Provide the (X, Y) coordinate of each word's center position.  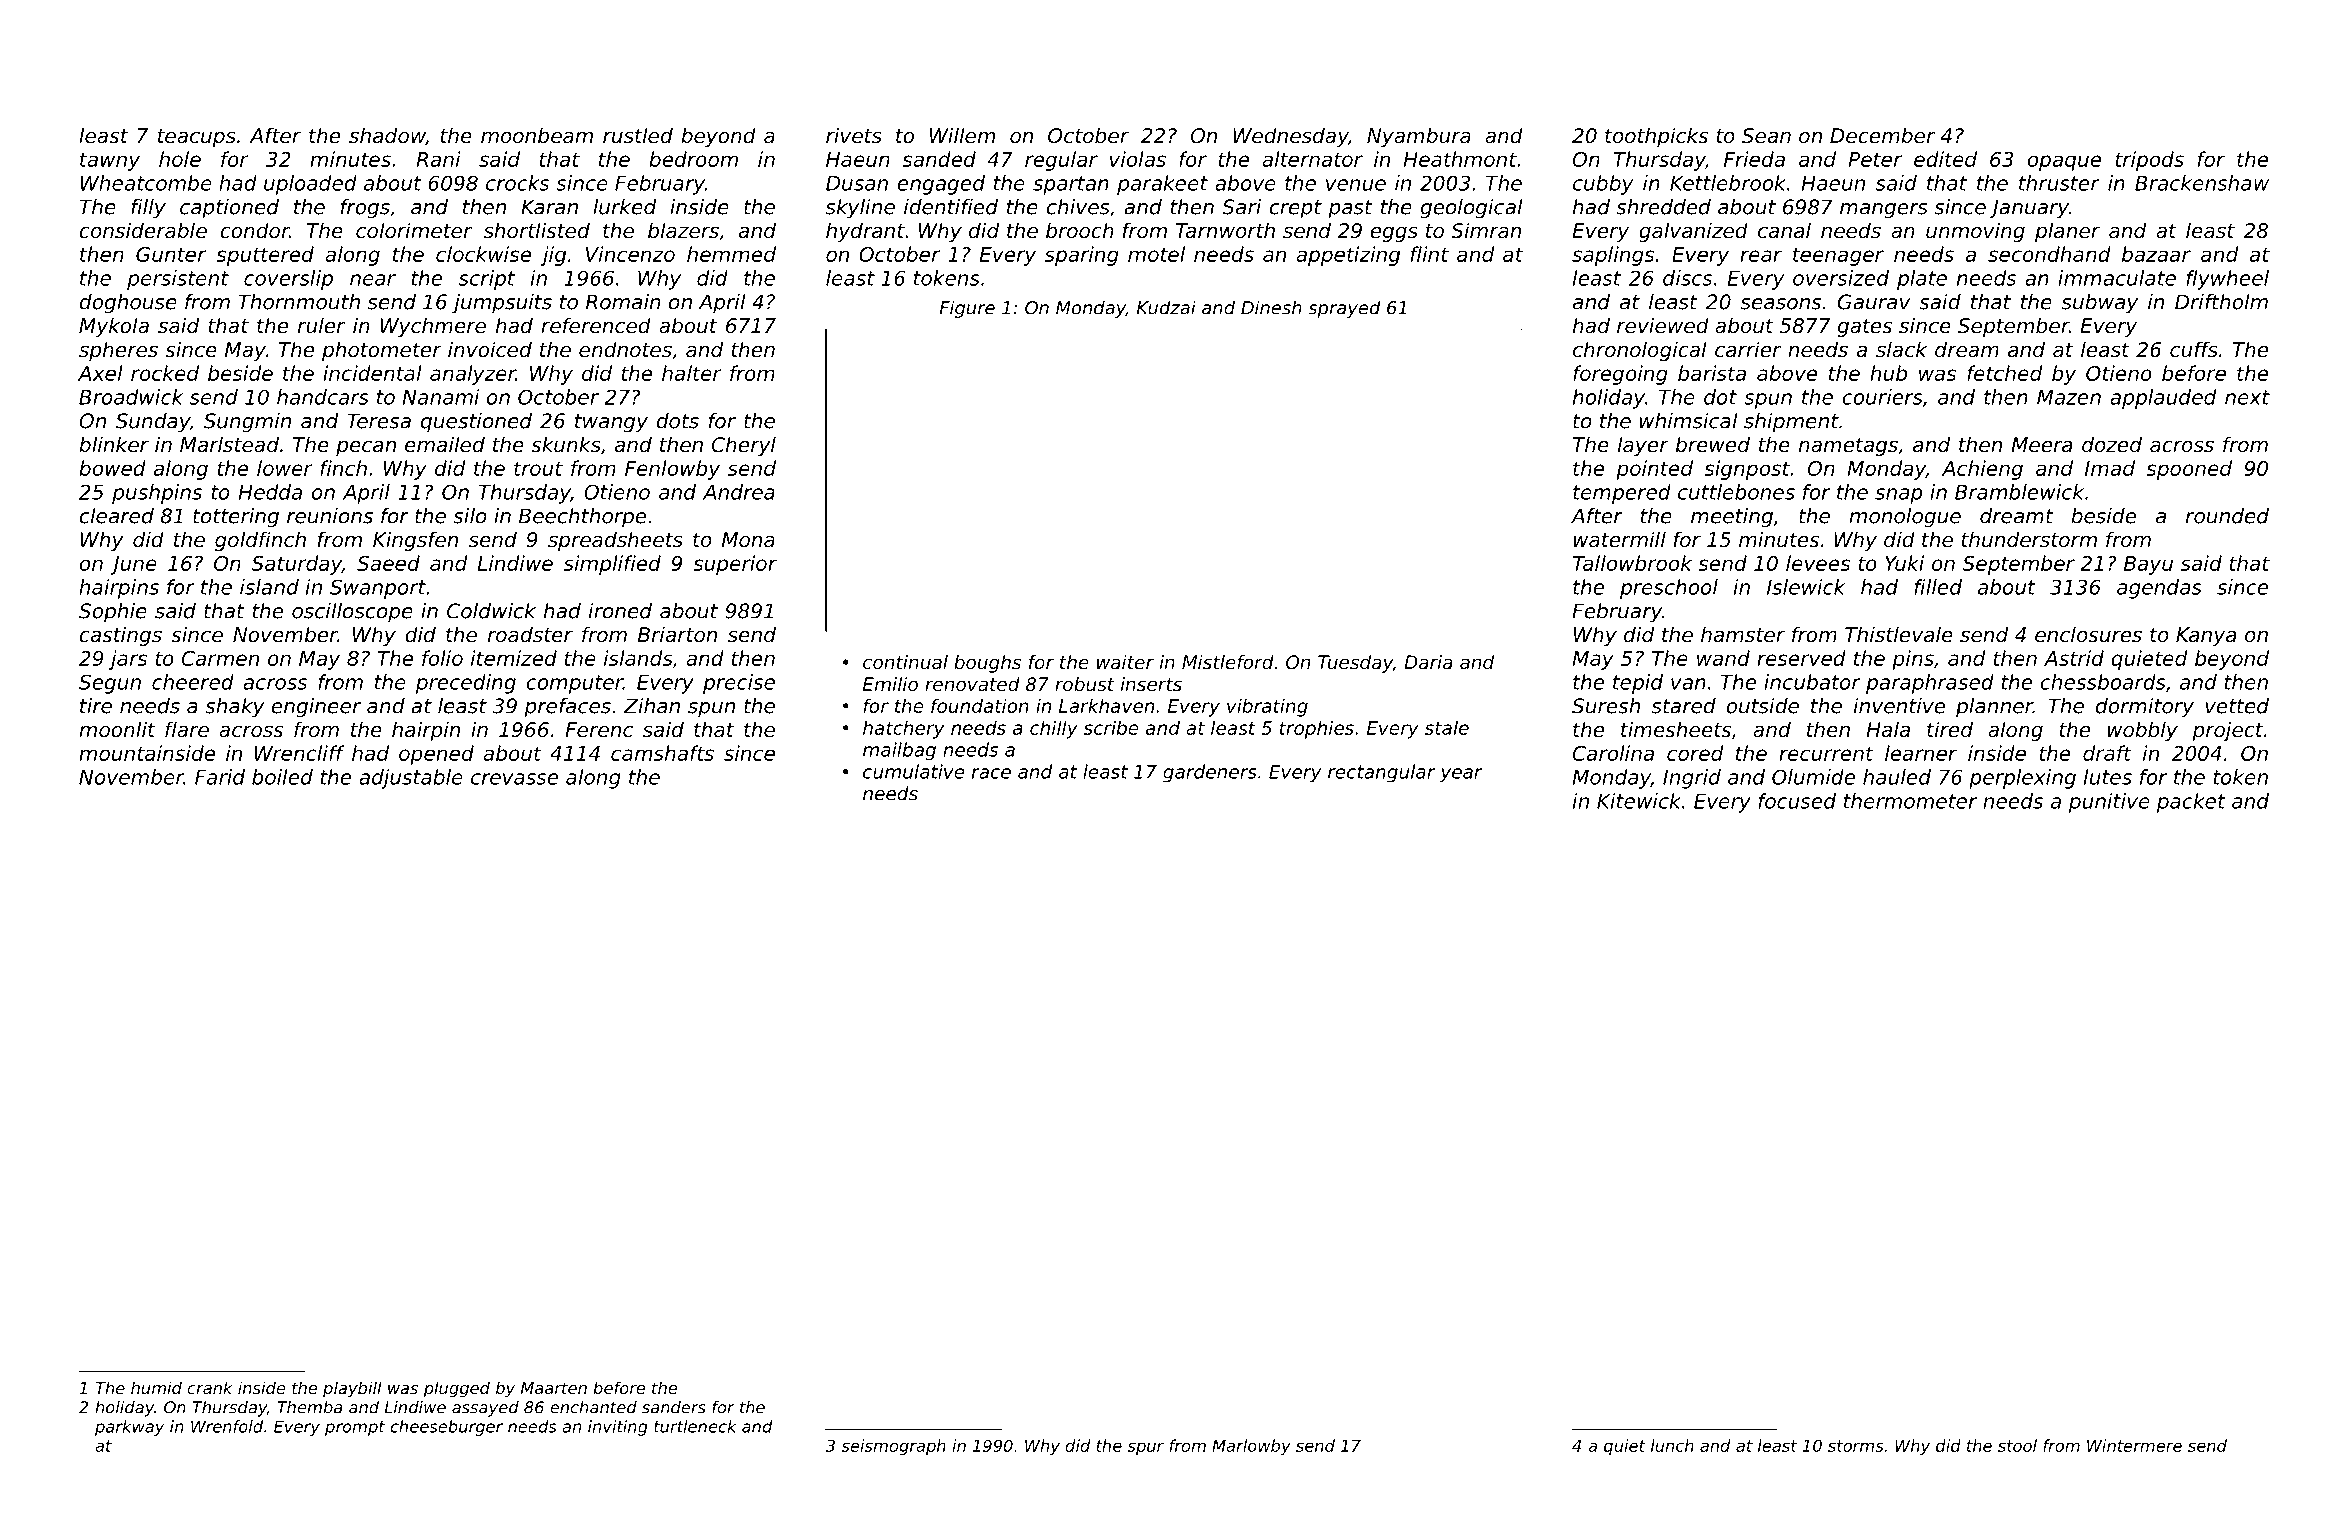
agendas (2159, 589)
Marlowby (1251, 1447)
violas (1138, 159)
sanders (674, 1407)
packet (2191, 803)
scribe (1111, 727)
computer (574, 684)
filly (148, 209)
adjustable (411, 779)
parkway (129, 1428)
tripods (2149, 161)
